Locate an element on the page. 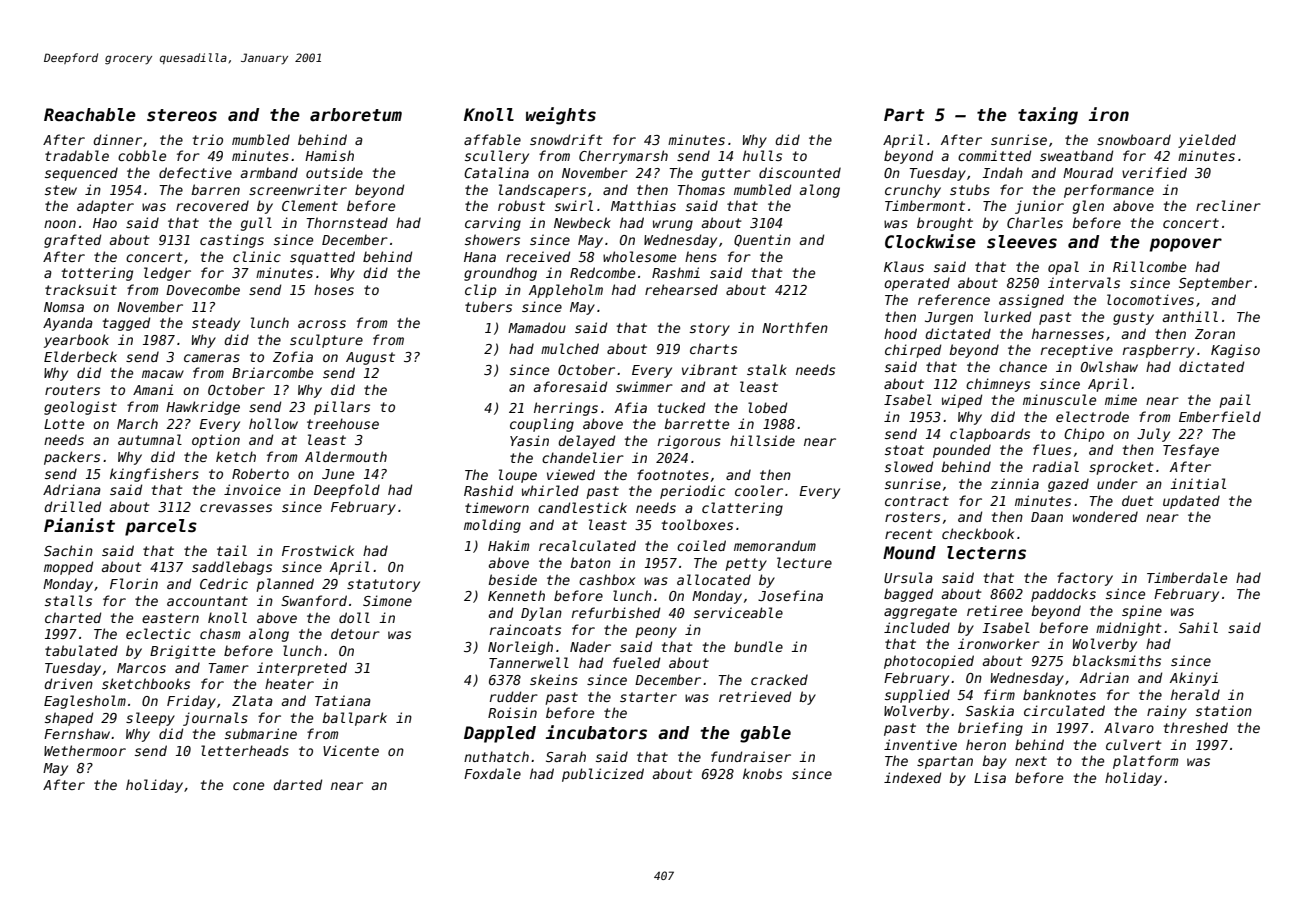  Mamadou is located at coordinates (537, 327).
